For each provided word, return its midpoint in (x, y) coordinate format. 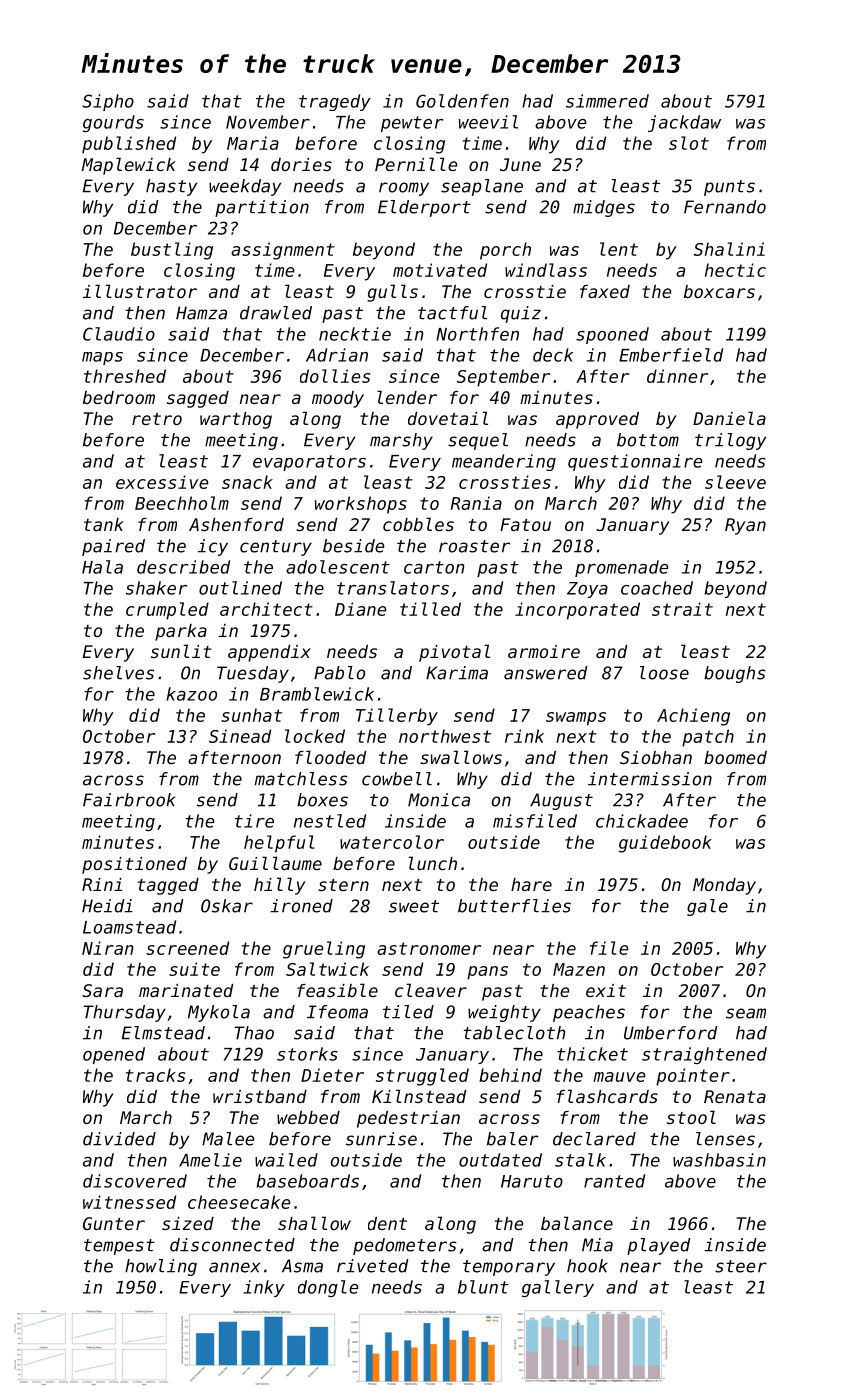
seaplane (482, 187)
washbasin (719, 1160)
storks (307, 1054)
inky (264, 1288)
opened (114, 1055)
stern (343, 885)
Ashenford (236, 524)
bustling (172, 251)
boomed (735, 757)
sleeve (735, 482)
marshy (401, 441)
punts (729, 188)
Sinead (240, 736)
